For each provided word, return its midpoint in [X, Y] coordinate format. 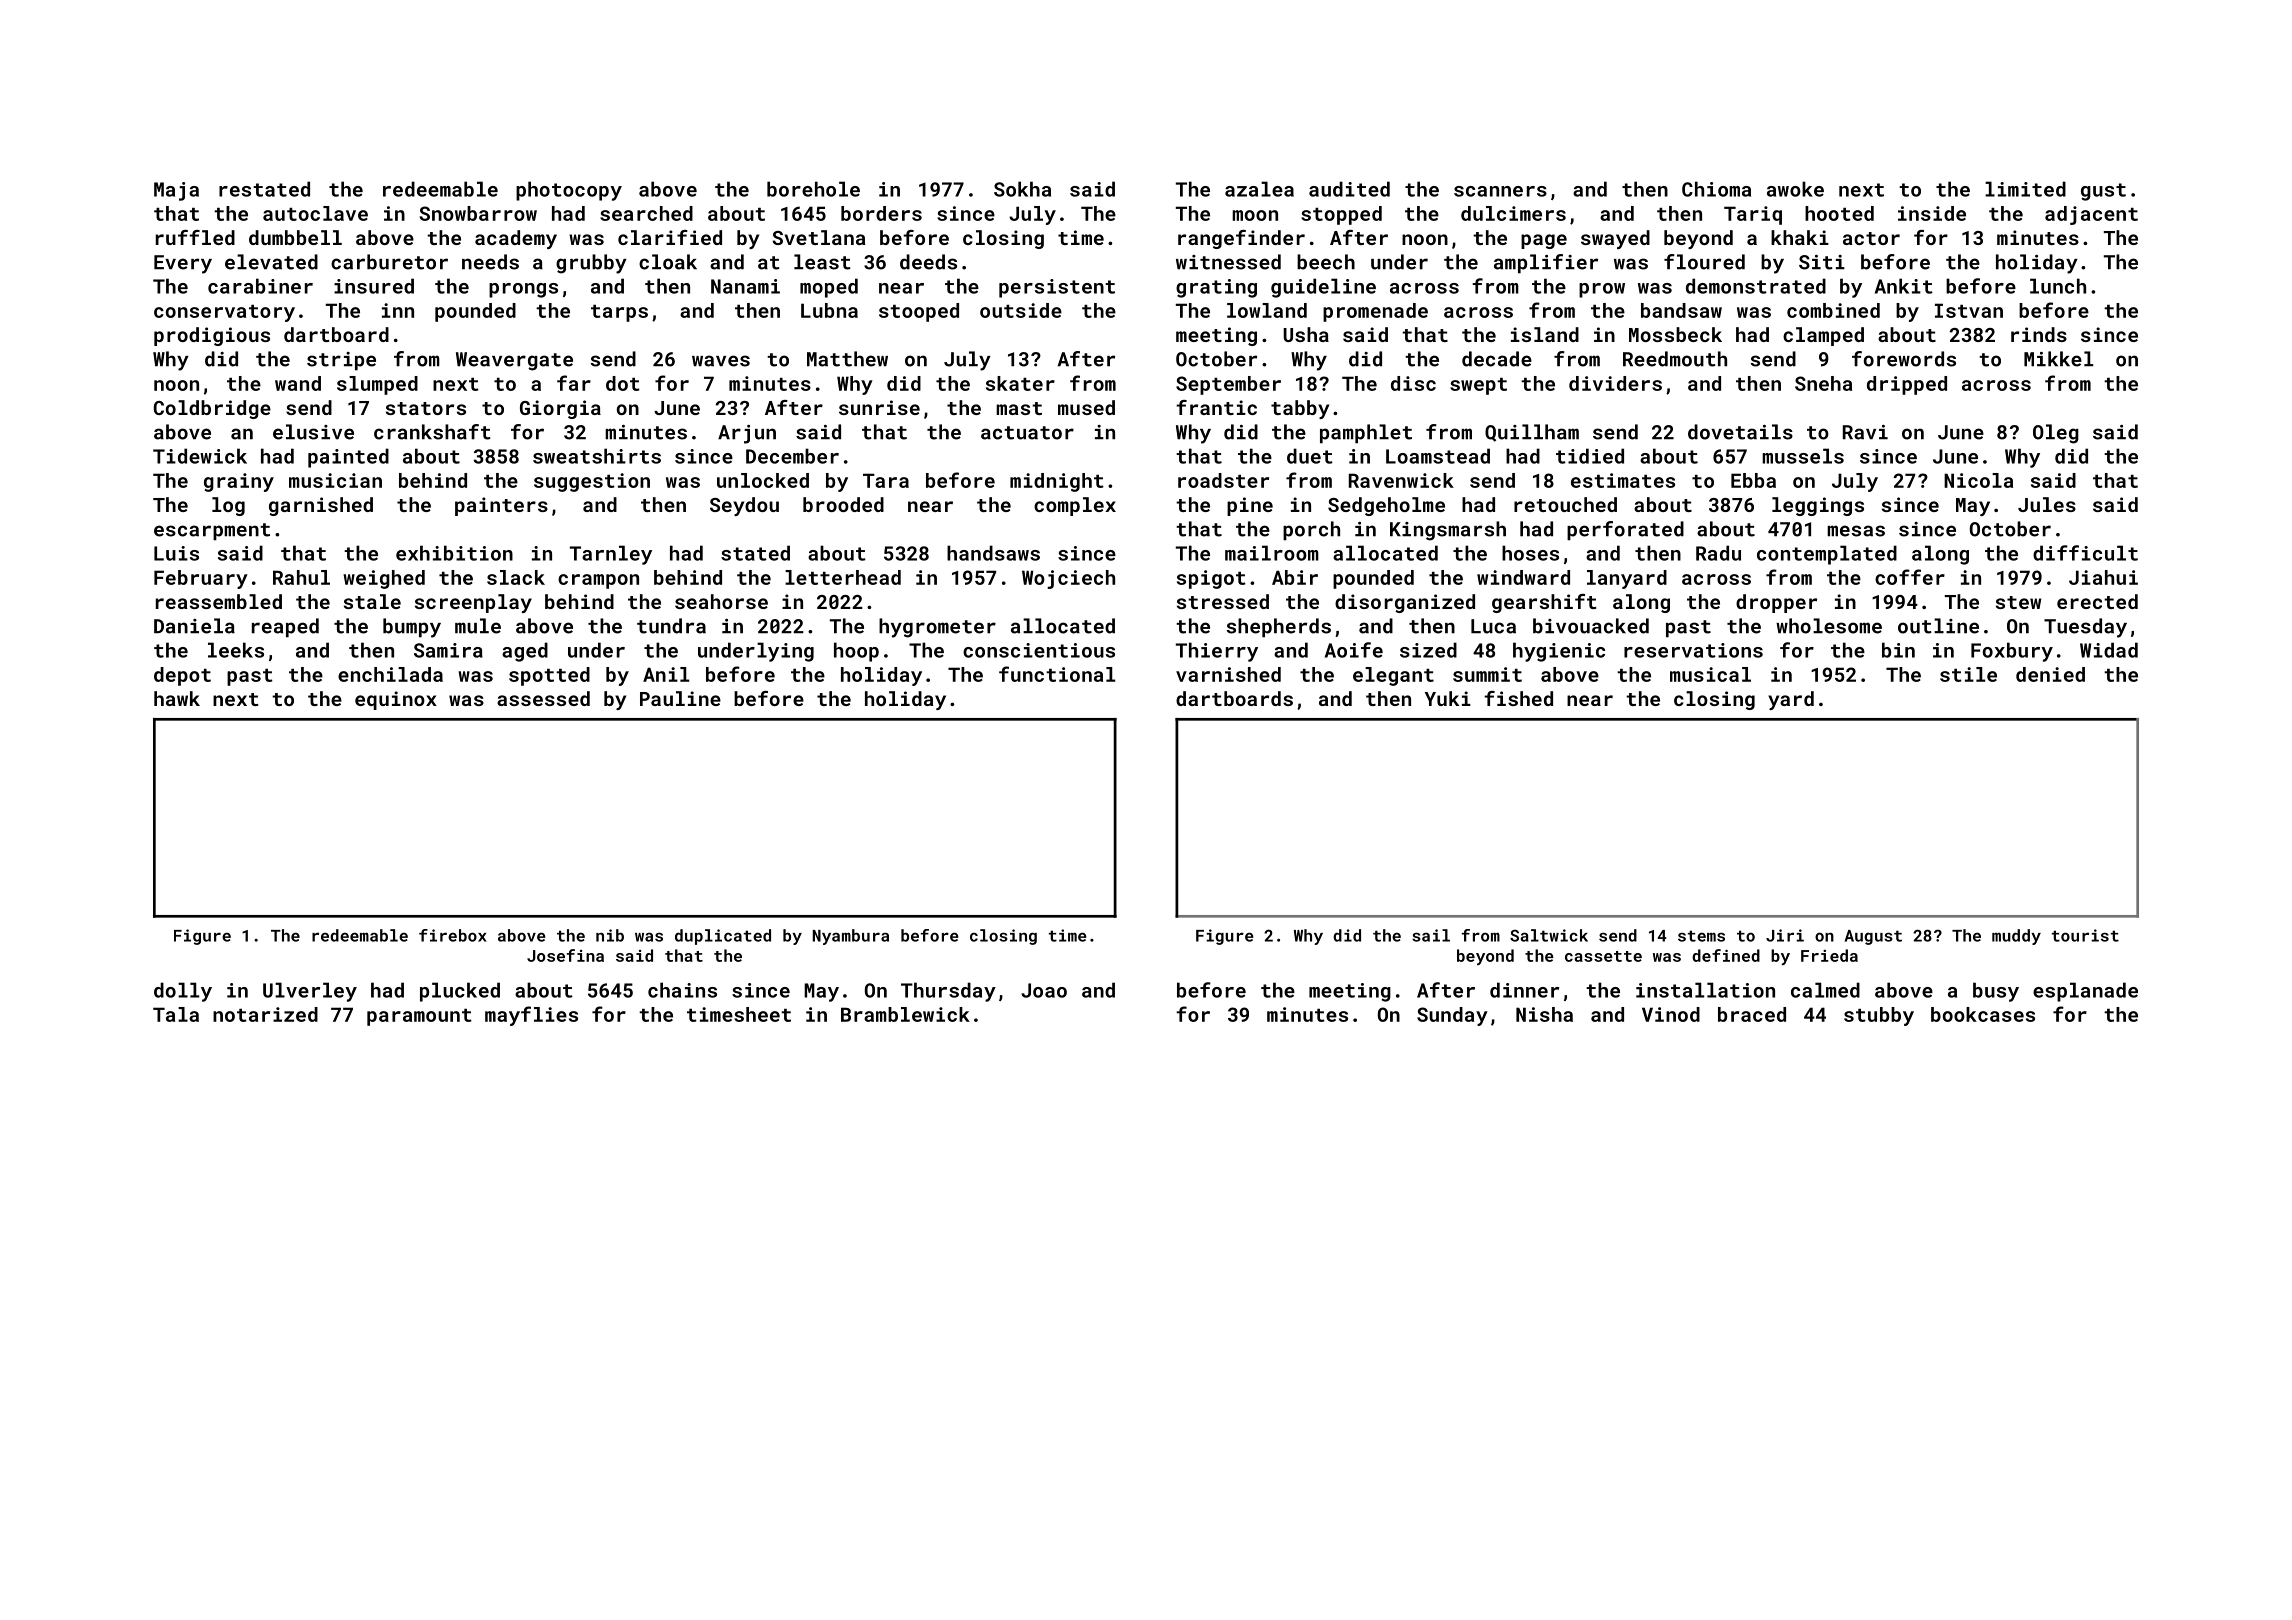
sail [1431, 935]
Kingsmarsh [1448, 531]
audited [1349, 189]
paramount [419, 1017]
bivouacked [1591, 626]
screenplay [473, 603]
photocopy [569, 191]
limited [2025, 189]
